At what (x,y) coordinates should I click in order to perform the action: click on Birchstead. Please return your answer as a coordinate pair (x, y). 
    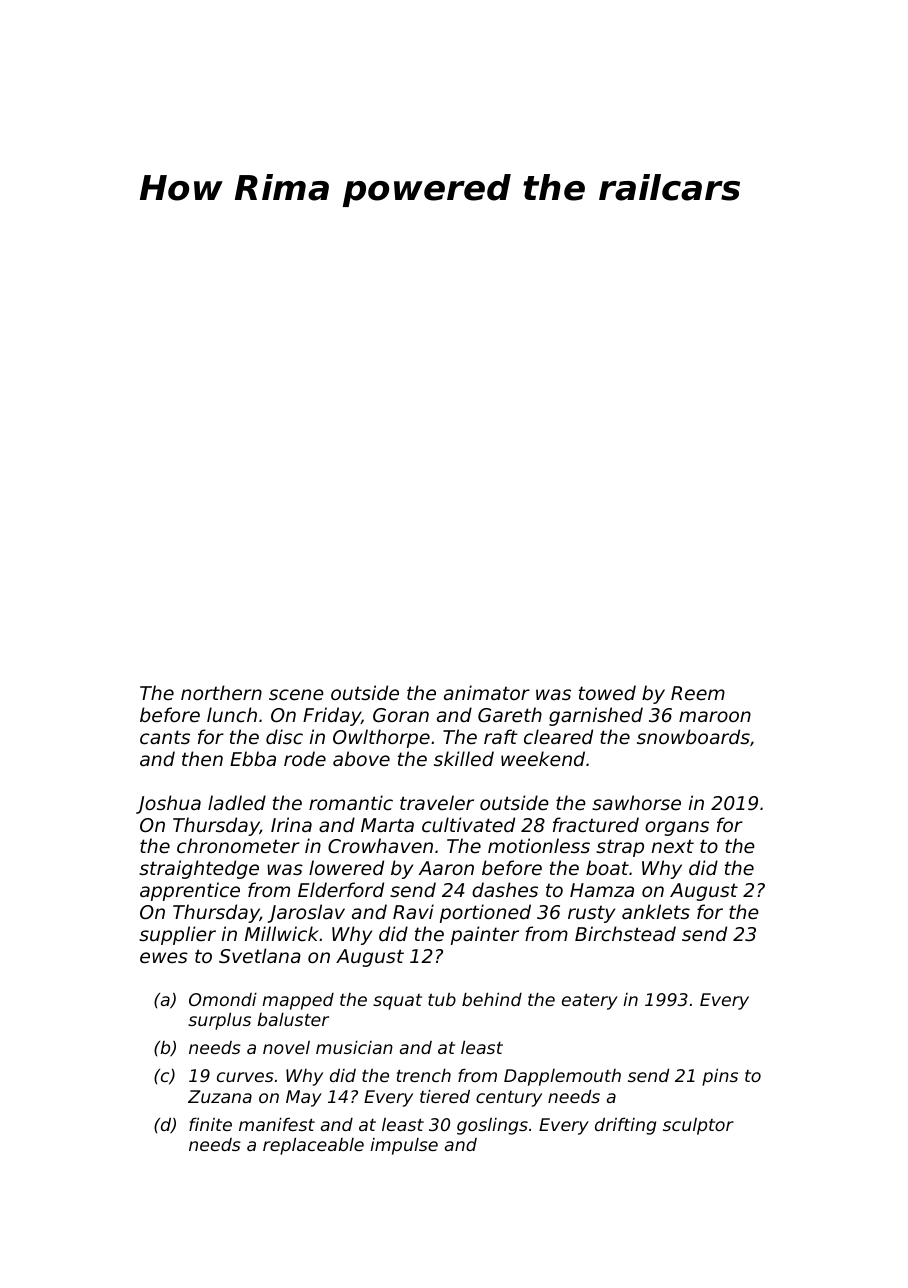
    Looking at the image, I should click on (625, 933).
